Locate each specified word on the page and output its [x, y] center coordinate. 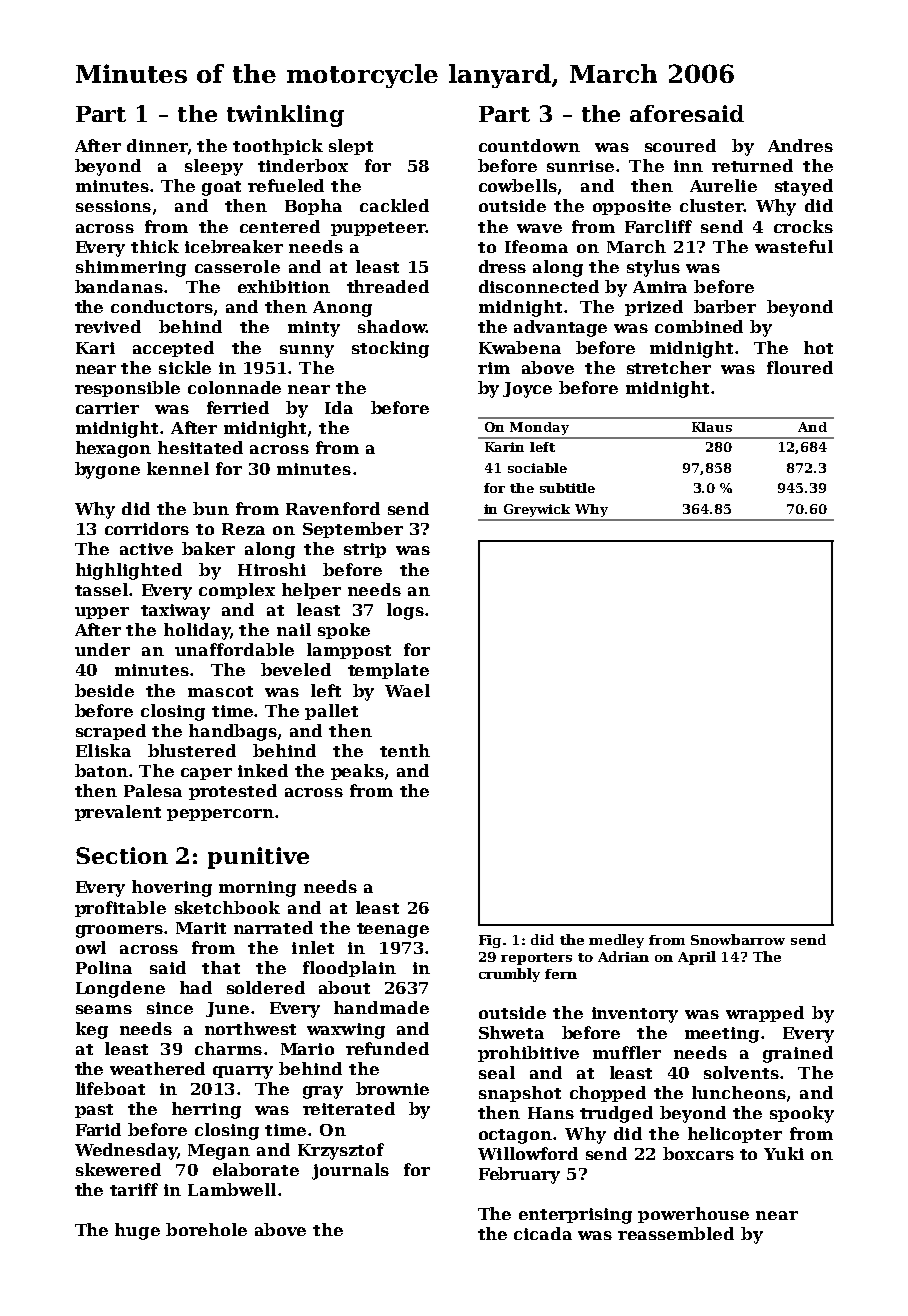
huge [137, 1231]
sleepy [214, 167]
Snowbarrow [738, 939]
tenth [405, 750]
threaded [388, 286]
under [102, 649]
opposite [632, 207]
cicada [543, 1233]
